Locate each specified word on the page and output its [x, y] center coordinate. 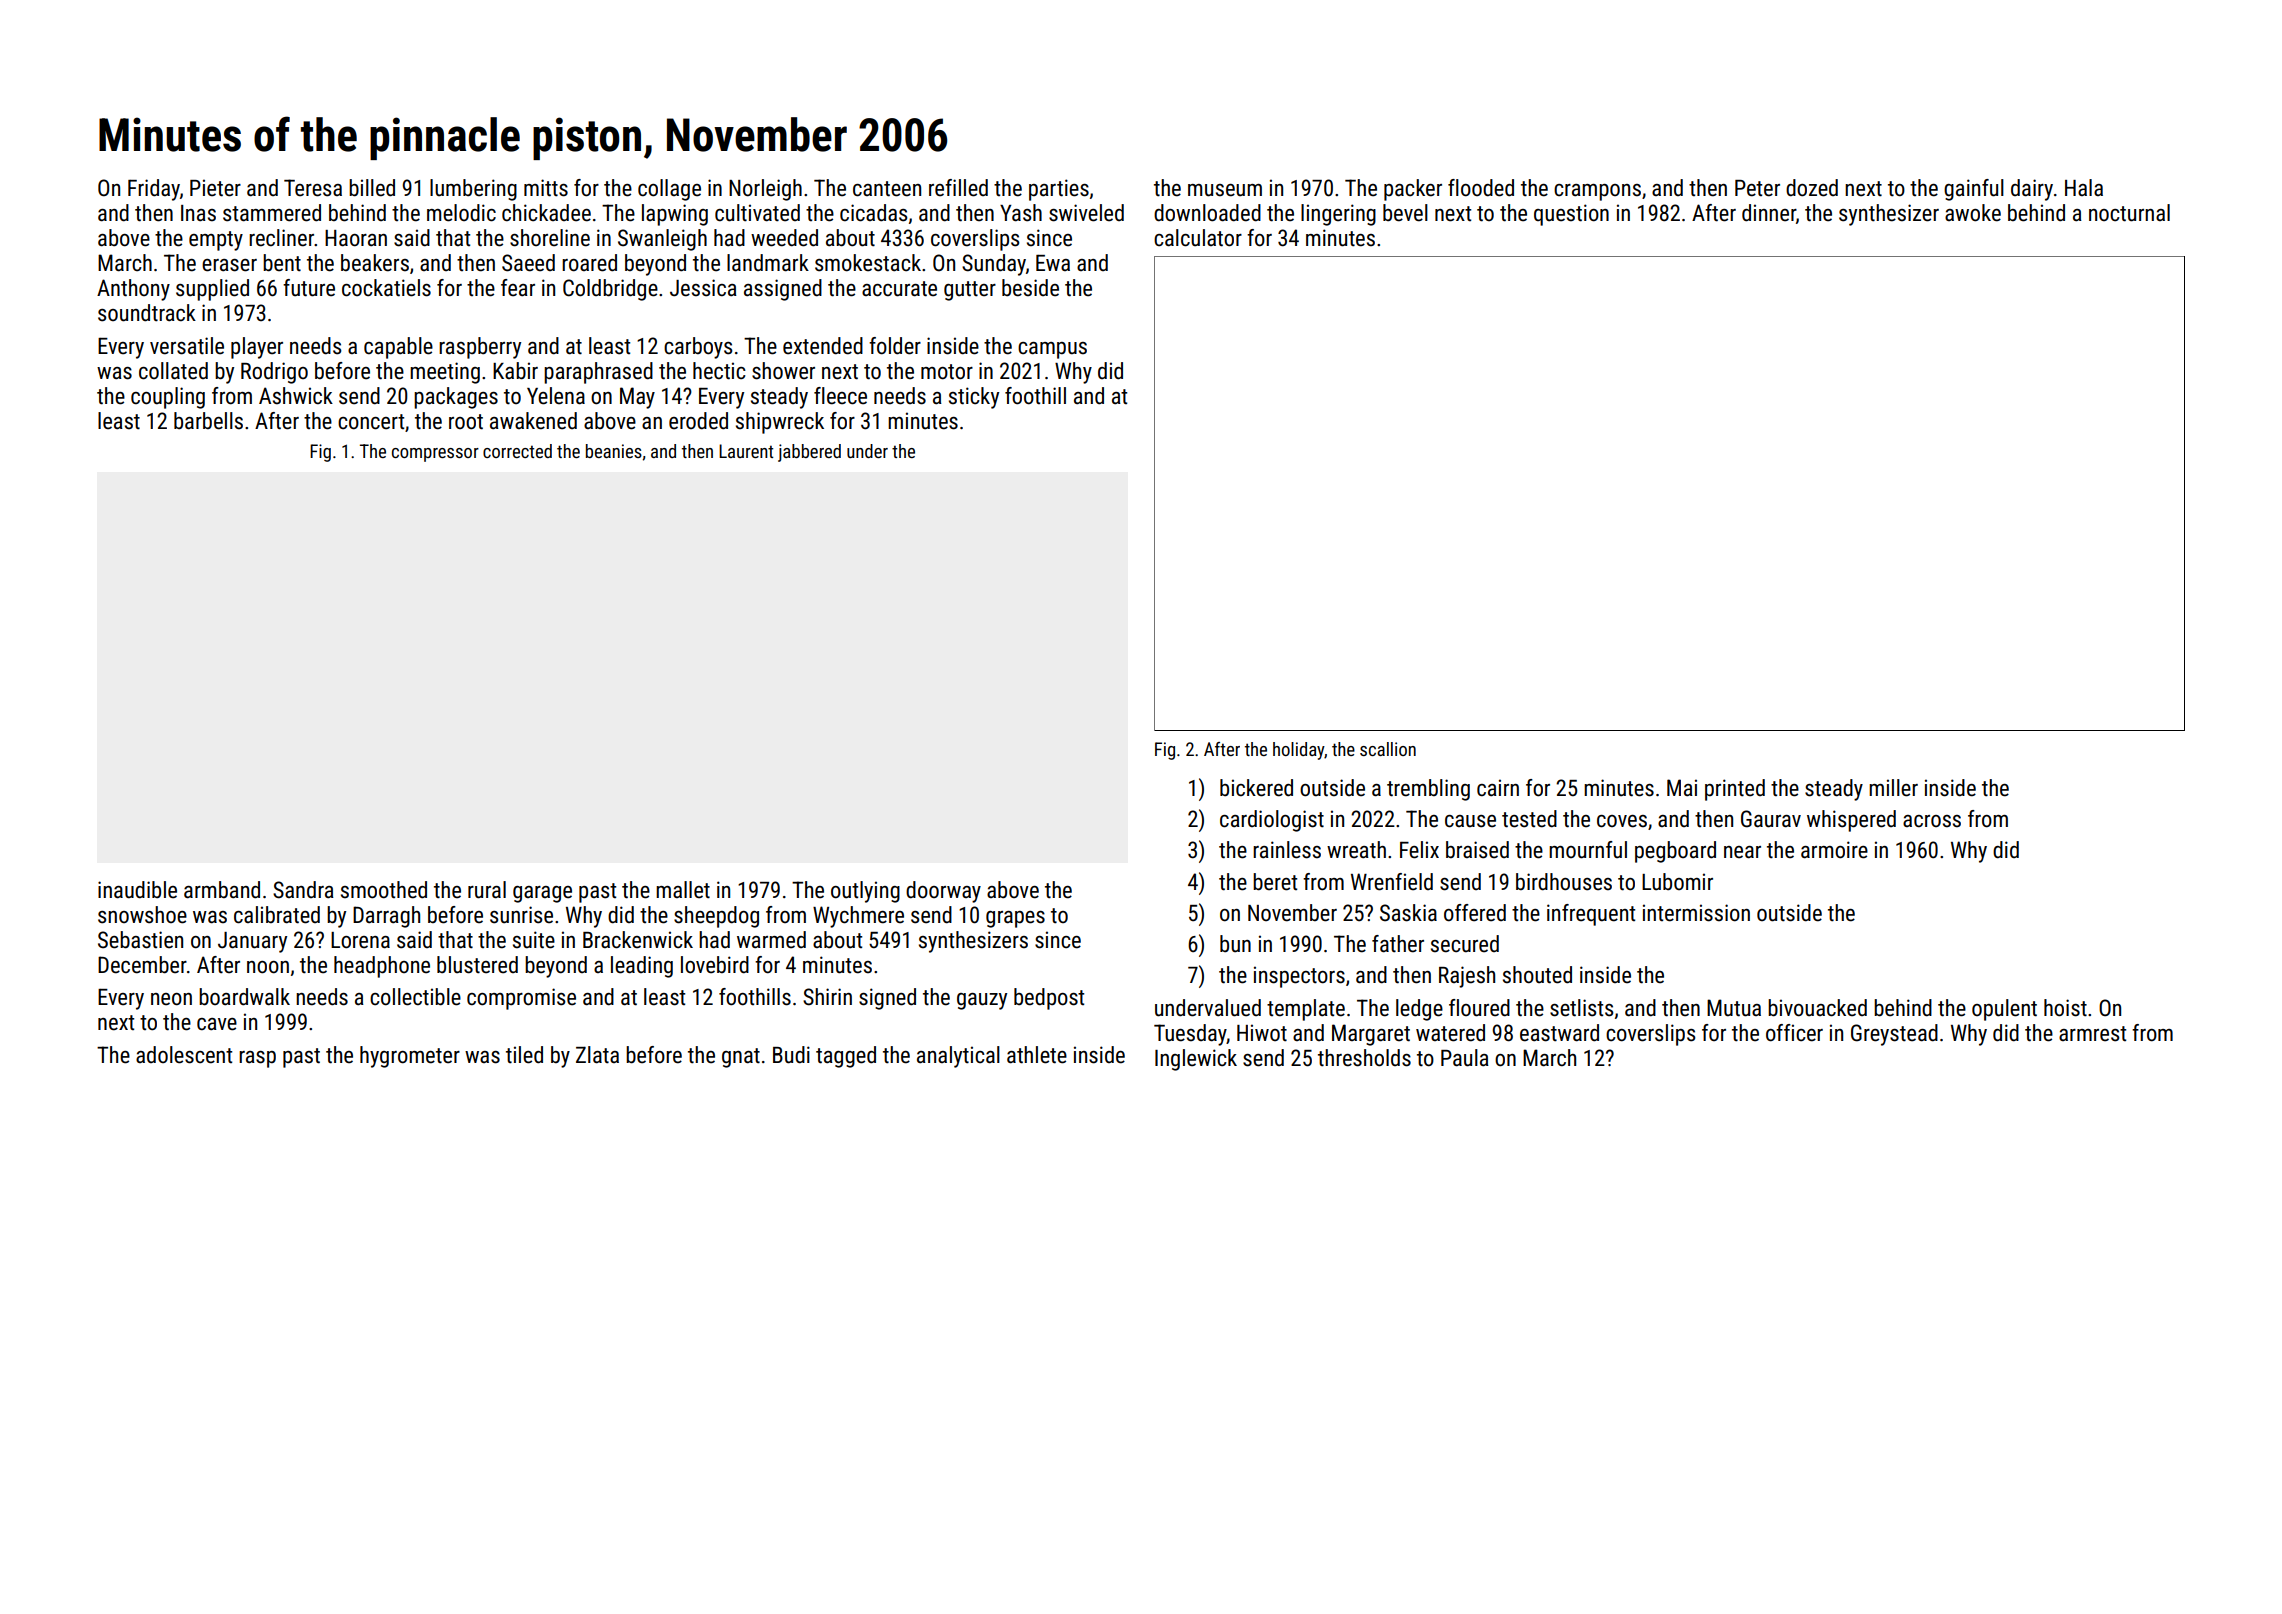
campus [1052, 350]
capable [398, 348]
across [1932, 821]
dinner [1769, 213]
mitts [546, 188]
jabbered [809, 453]
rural [487, 890]
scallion [1388, 749]
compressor [435, 455]
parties [1059, 190]
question [1571, 215]
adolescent [184, 1055]
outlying [865, 892]
